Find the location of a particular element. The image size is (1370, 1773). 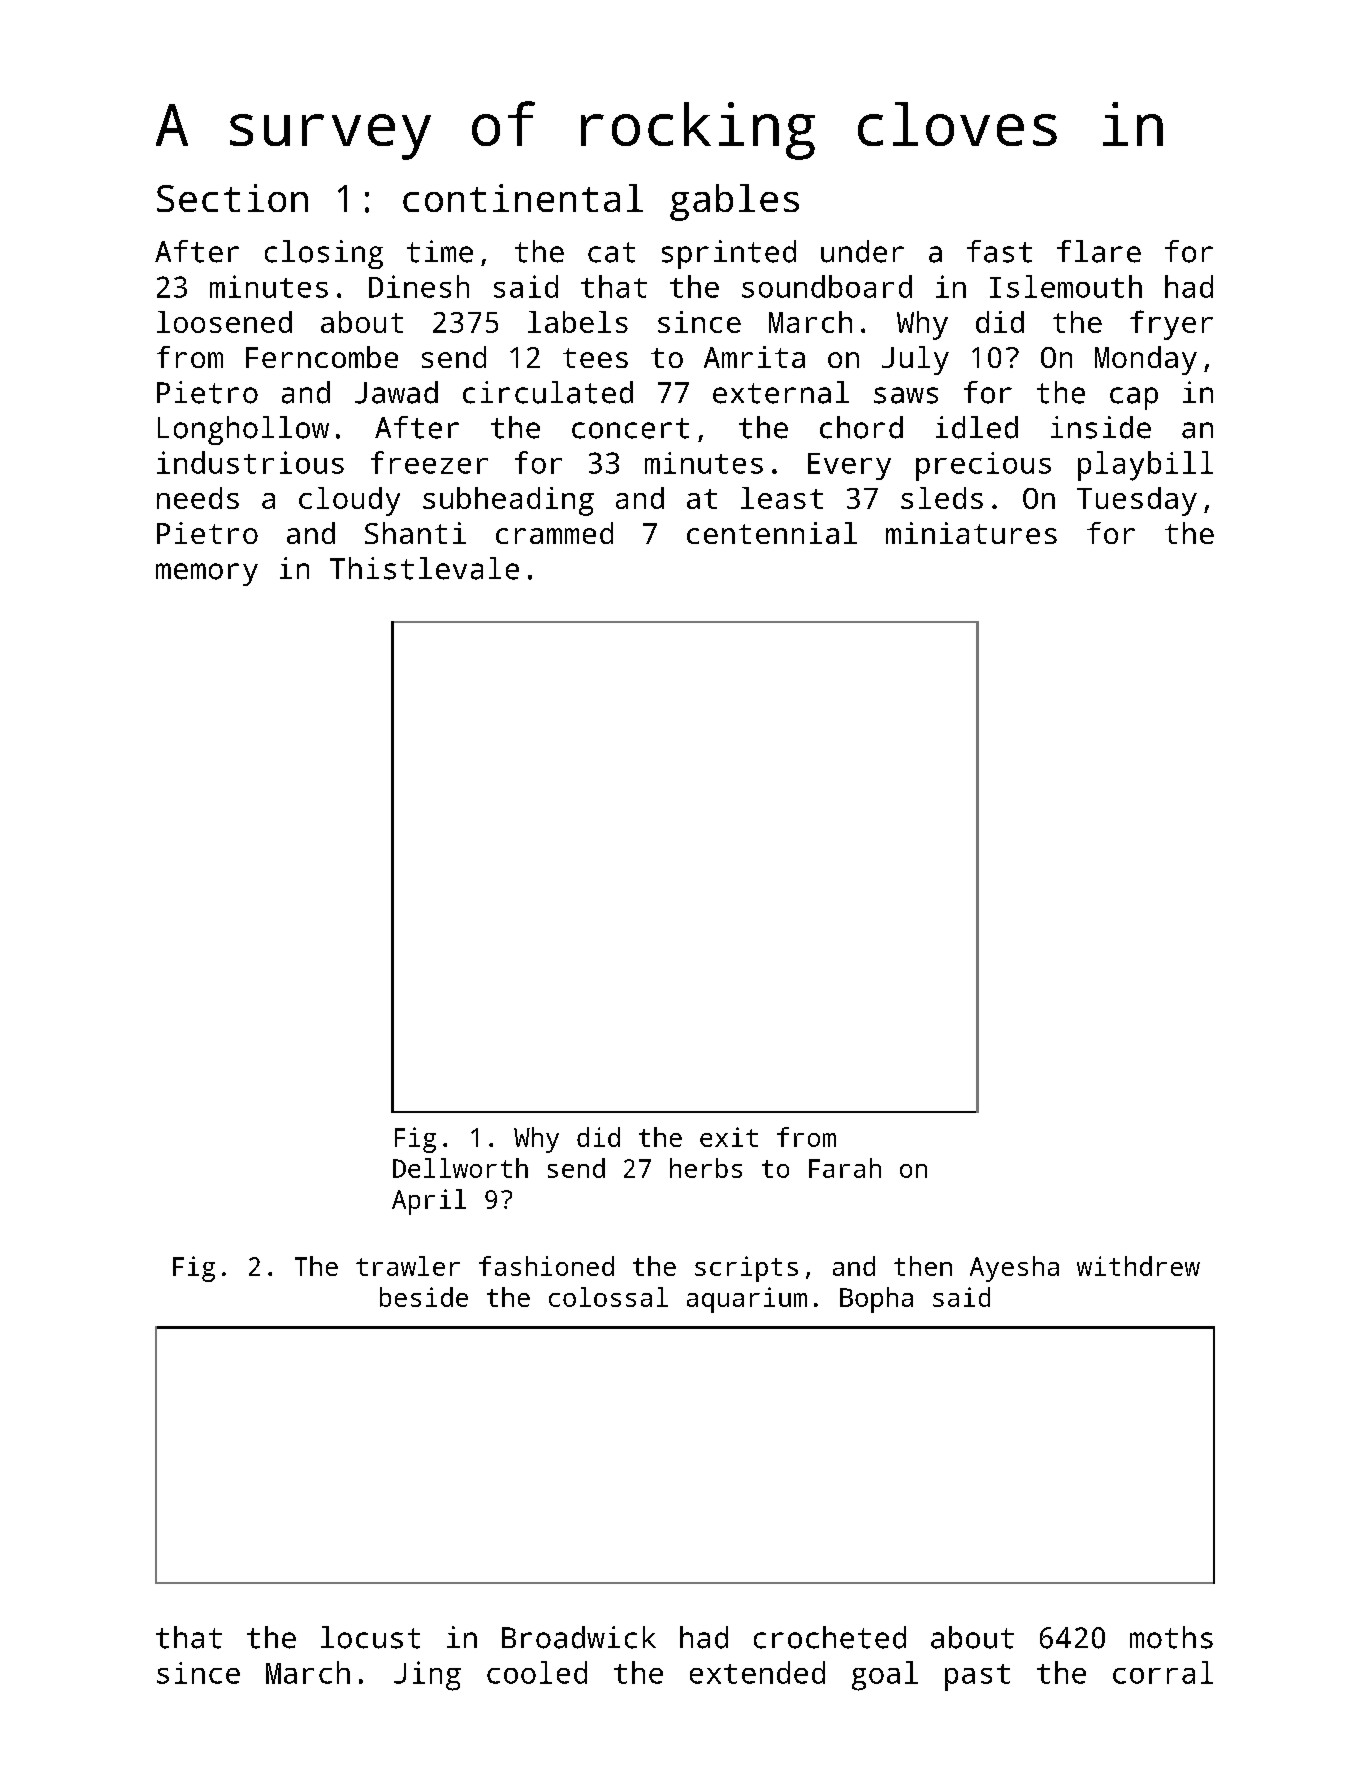

July is located at coordinates (915, 360).
